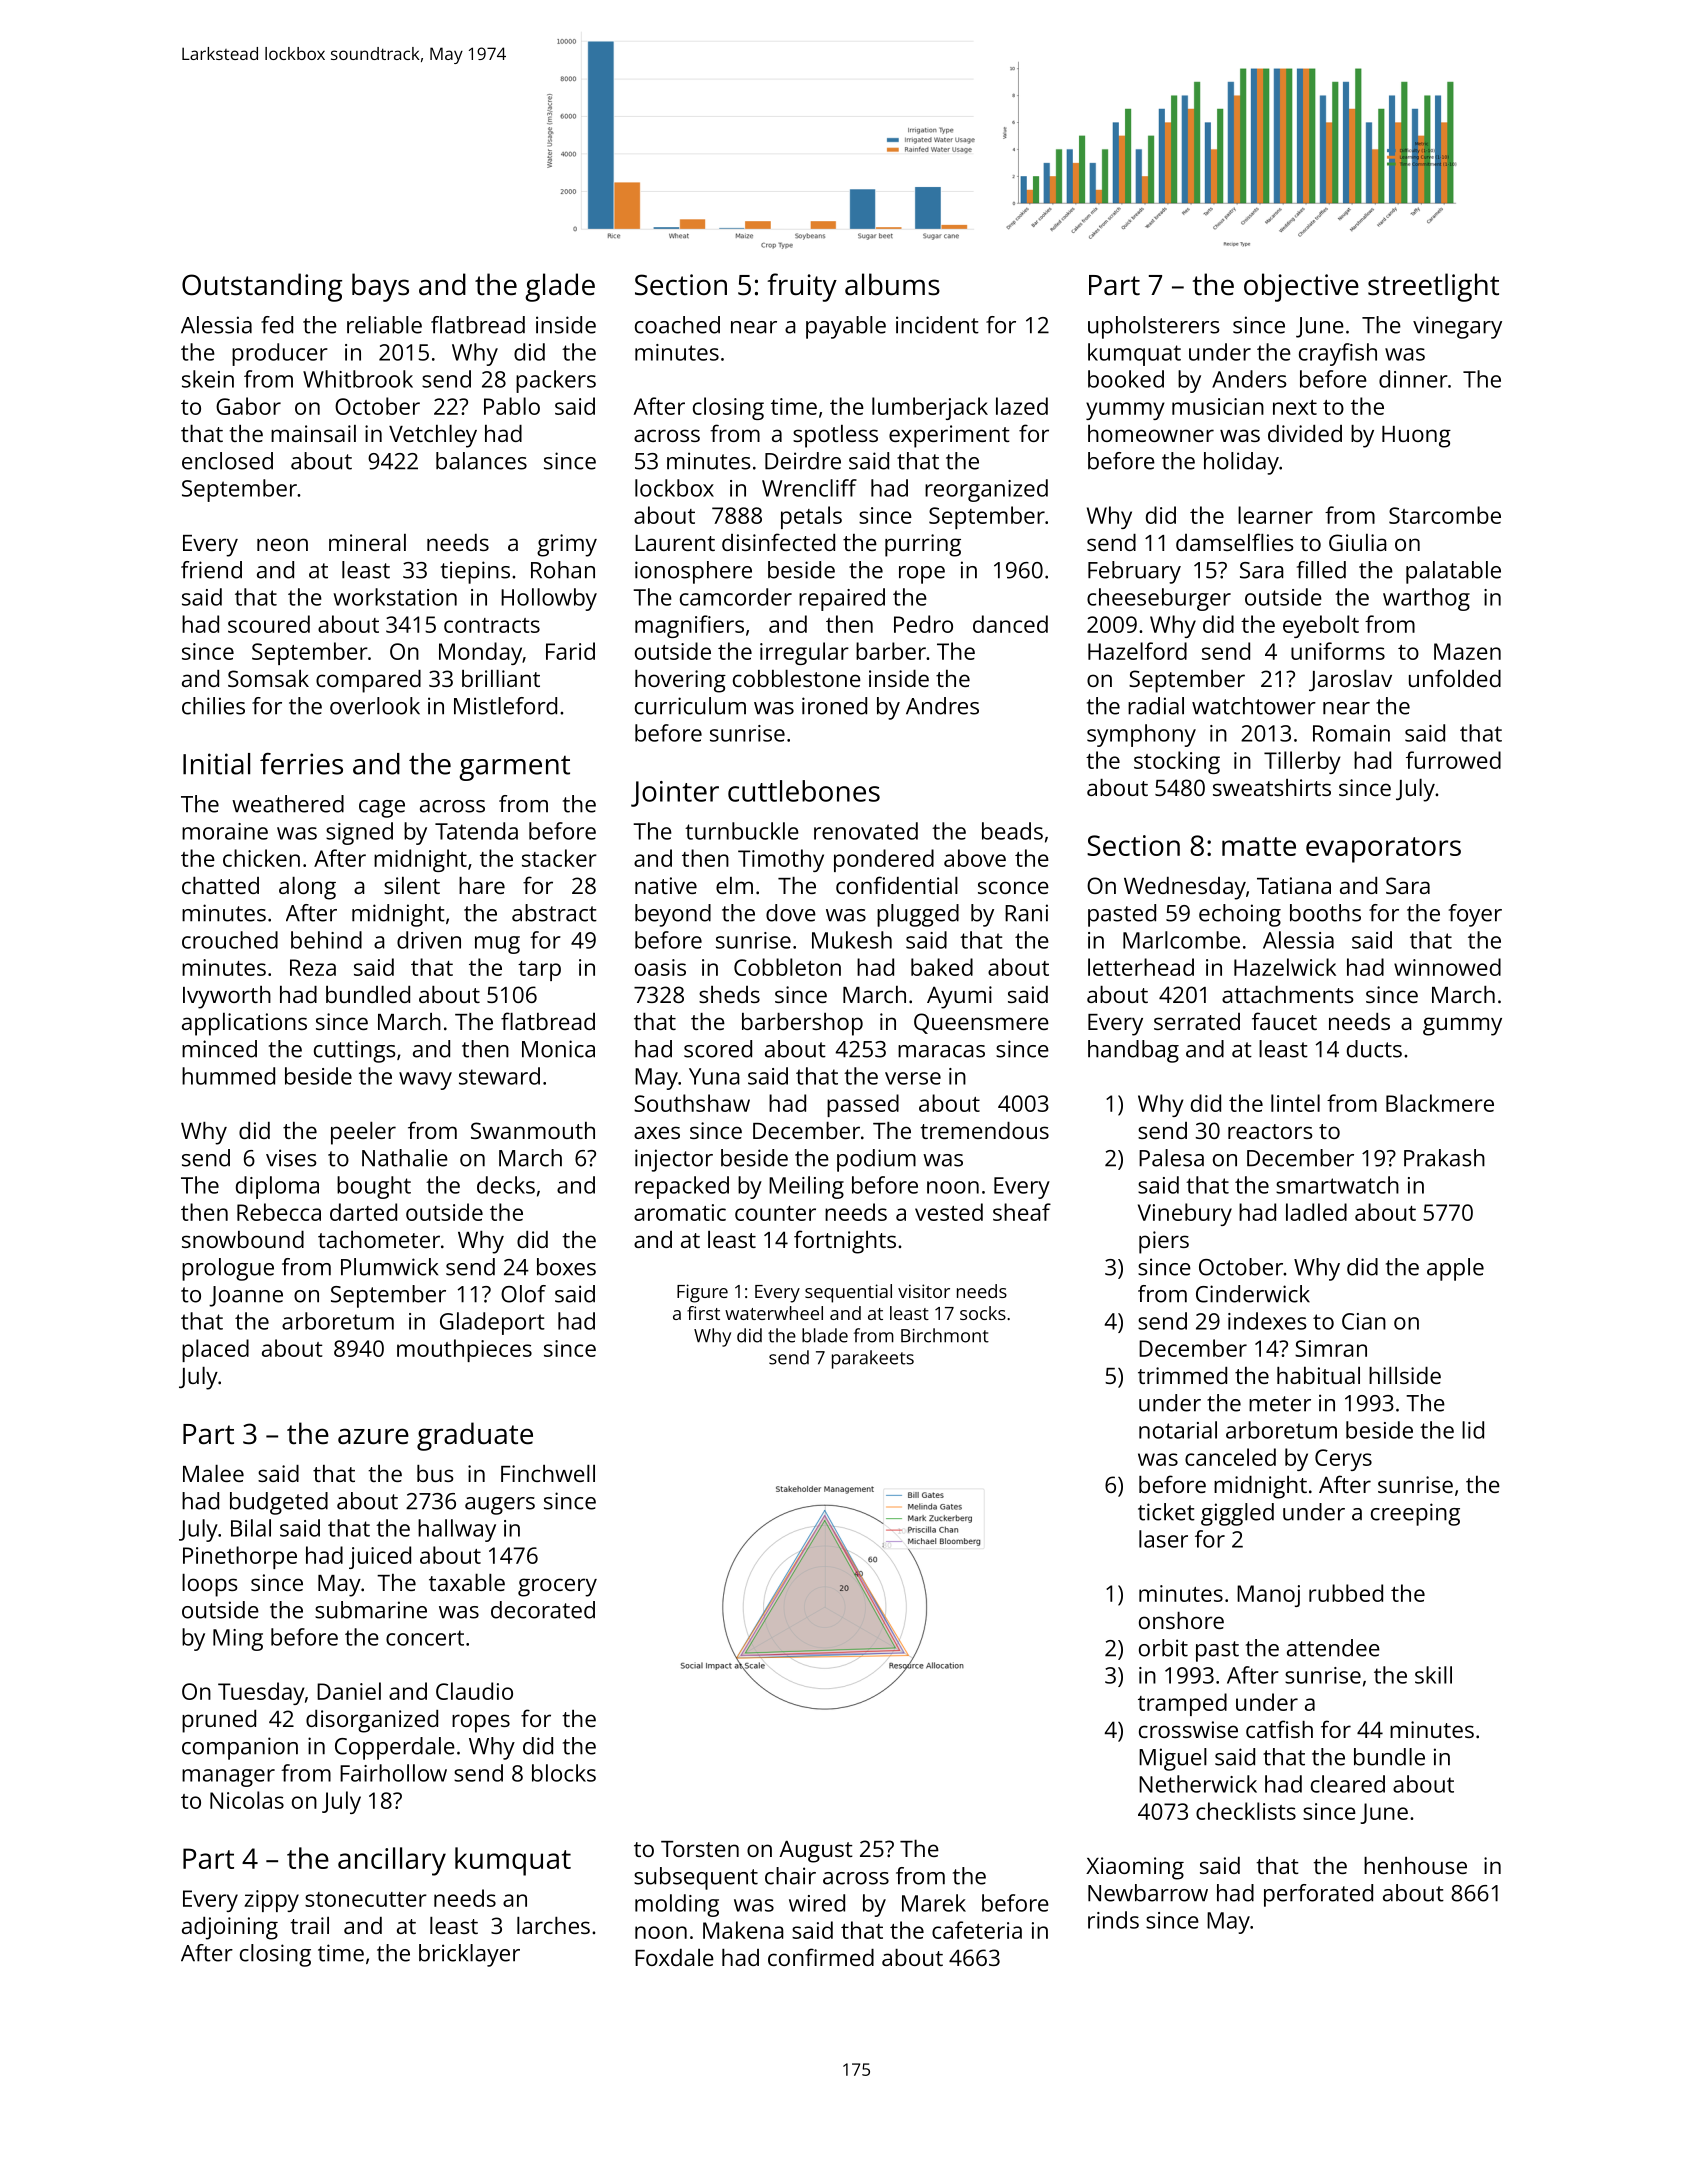 Image resolution: width=1683 pixels, height=2178 pixels. What do you see at coordinates (215, 1350) in the document?
I see `placed` at bounding box center [215, 1350].
